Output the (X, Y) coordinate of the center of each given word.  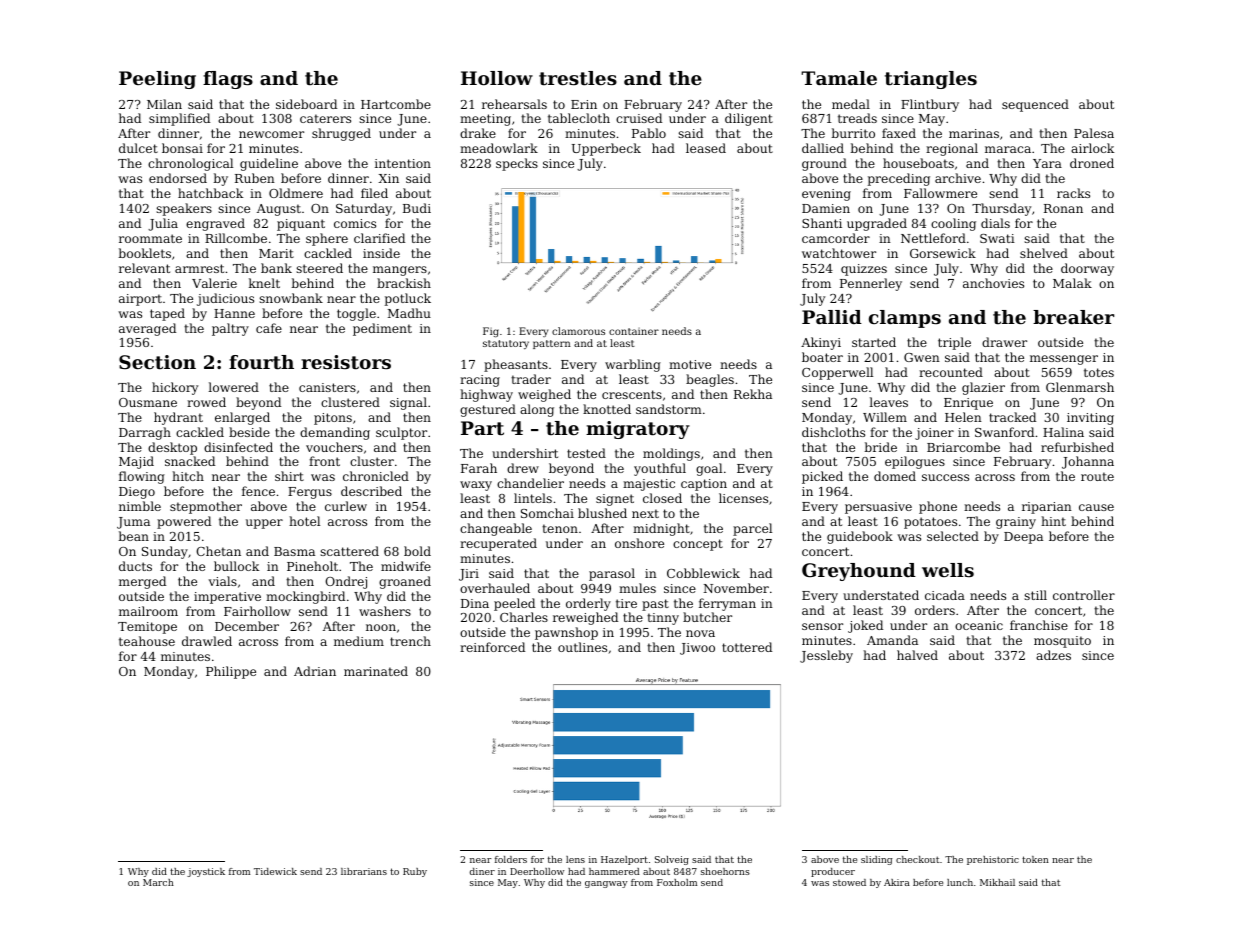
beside (249, 432)
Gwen (922, 357)
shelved (1044, 253)
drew (523, 468)
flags (228, 80)
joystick (206, 872)
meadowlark (499, 148)
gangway (606, 884)
